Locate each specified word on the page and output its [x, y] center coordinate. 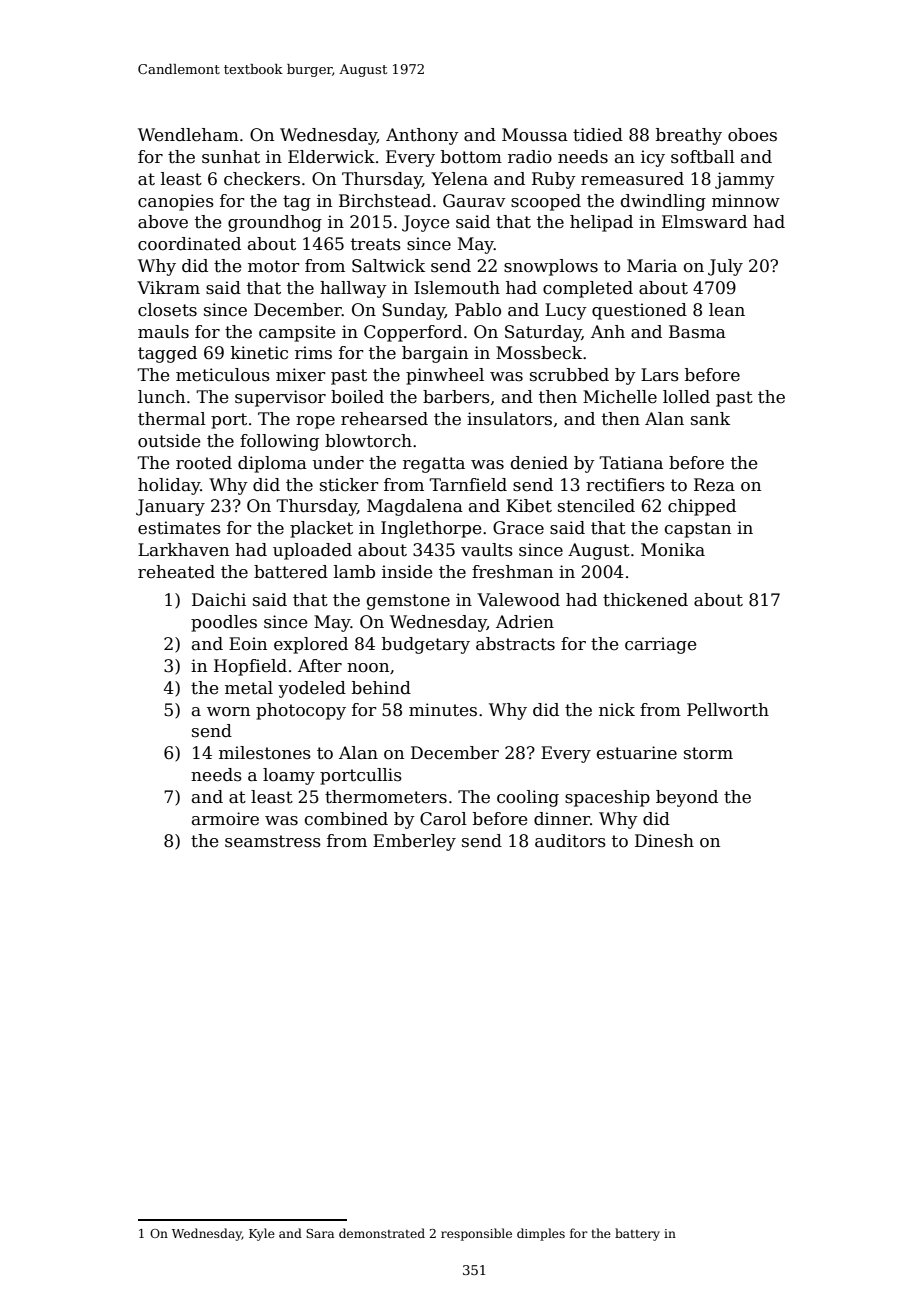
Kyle [262, 1234]
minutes [443, 710]
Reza [714, 485]
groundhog [275, 223]
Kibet [529, 506]
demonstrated [382, 1233]
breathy [689, 136]
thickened [645, 600]
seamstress [273, 841]
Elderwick [331, 157]
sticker [349, 485]
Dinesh [664, 841]
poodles [224, 623]
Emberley [414, 842]
